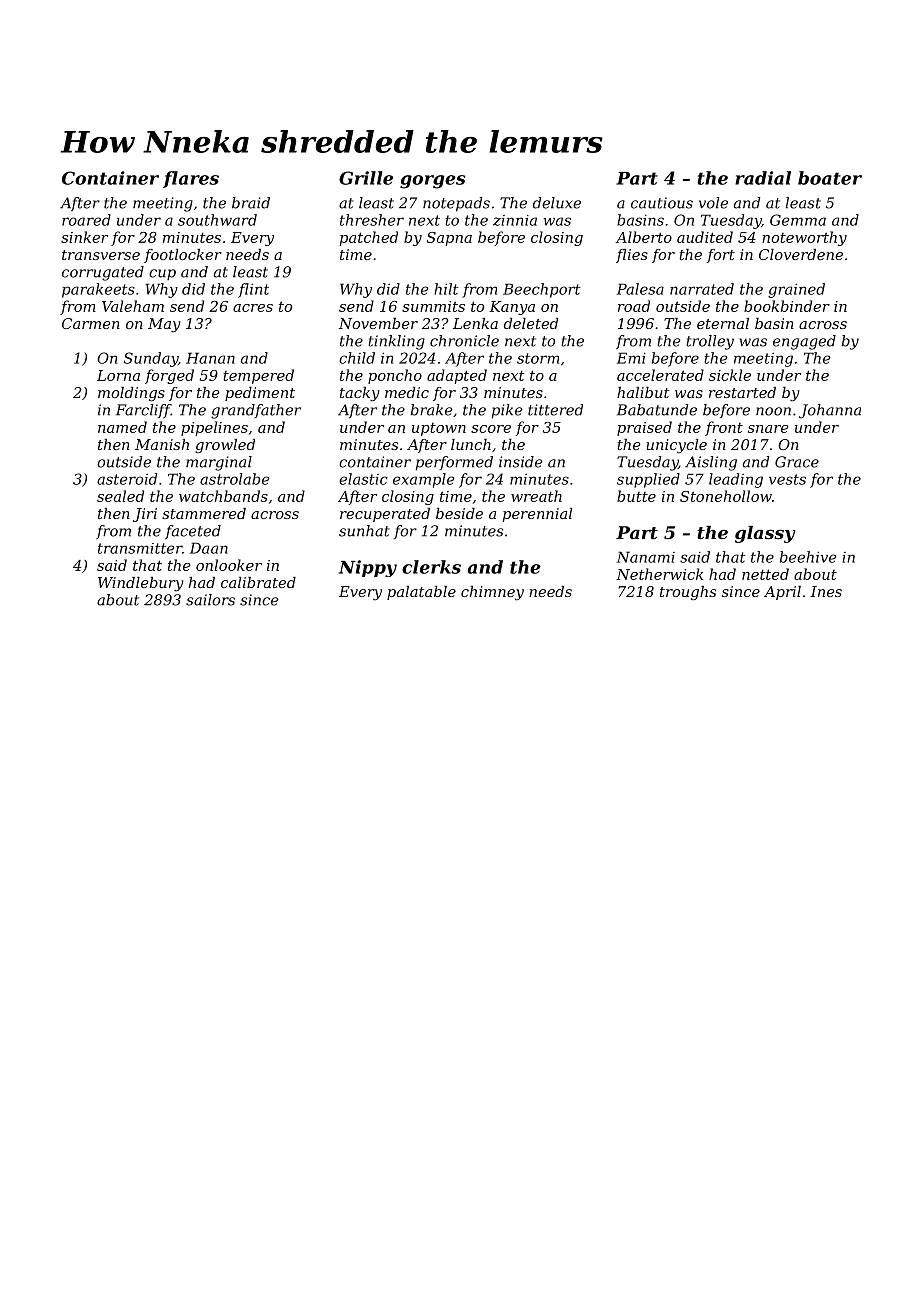  I want to click on sailors, so click(210, 600).
